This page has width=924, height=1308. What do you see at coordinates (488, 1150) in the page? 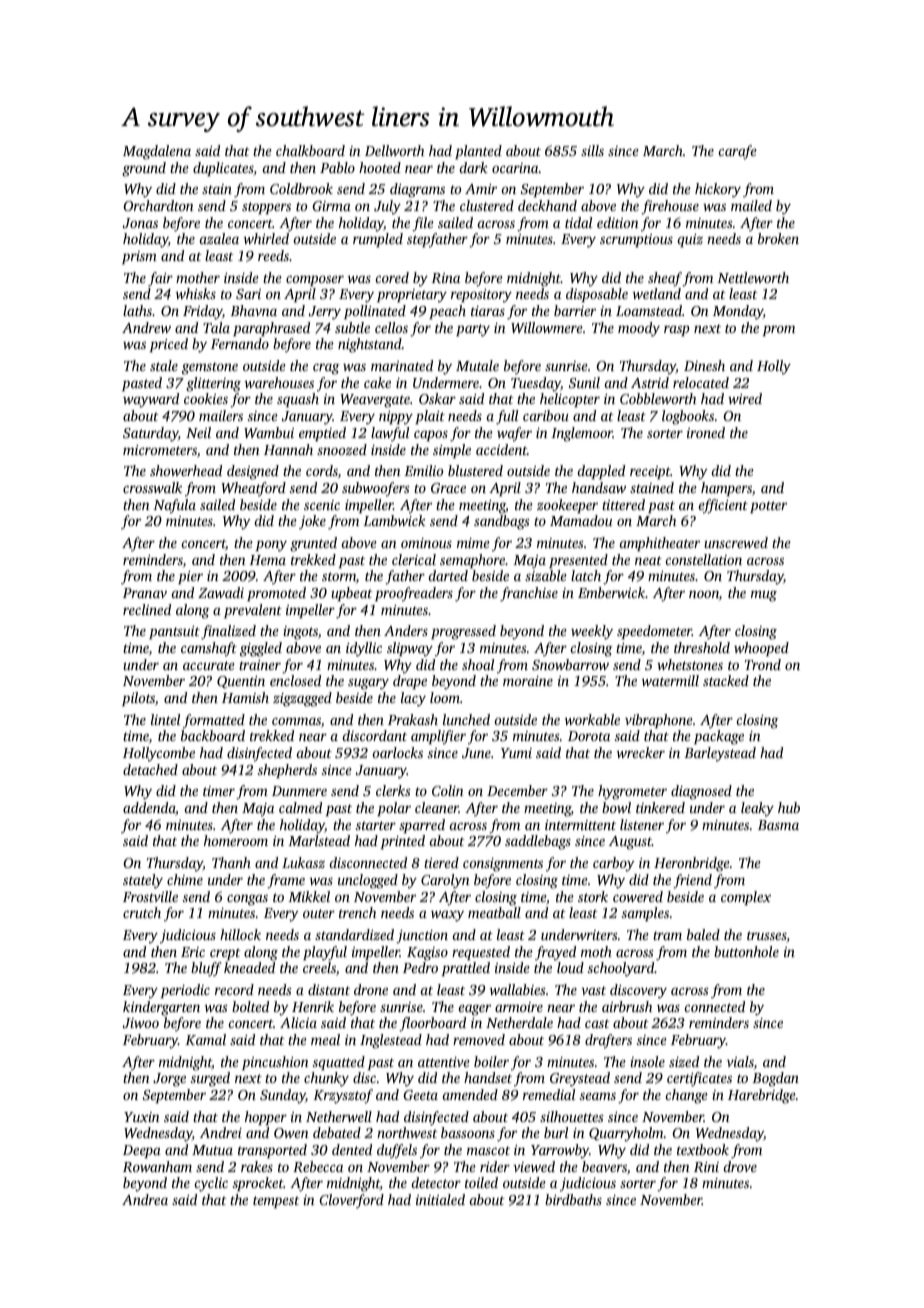
I see `mascot` at bounding box center [488, 1150].
